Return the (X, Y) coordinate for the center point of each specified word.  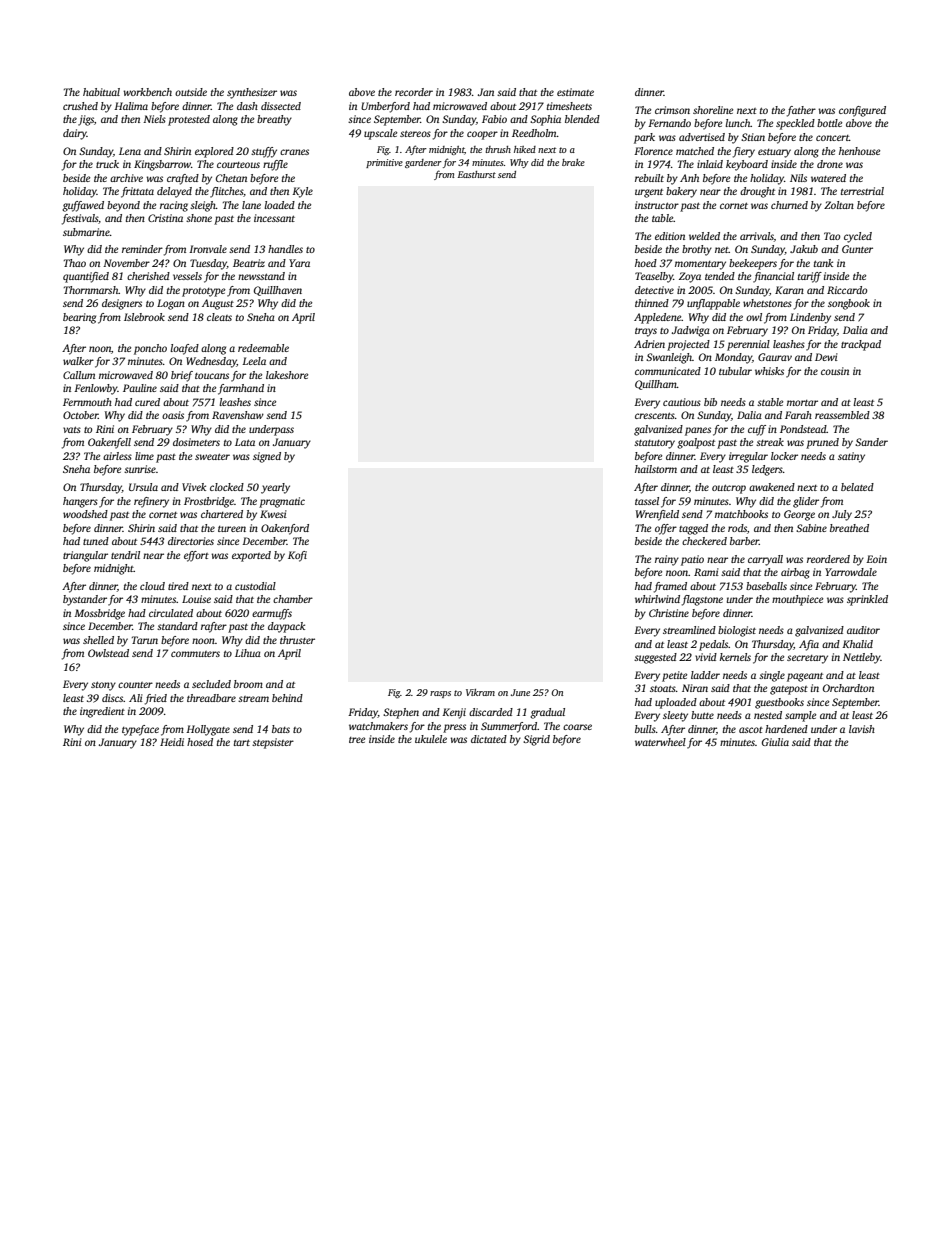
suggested (655, 658)
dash (247, 106)
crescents (655, 415)
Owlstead (108, 653)
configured (862, 111)
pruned (822, 443)
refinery (151, 502)
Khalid (857, 644)
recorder (414, 92)
